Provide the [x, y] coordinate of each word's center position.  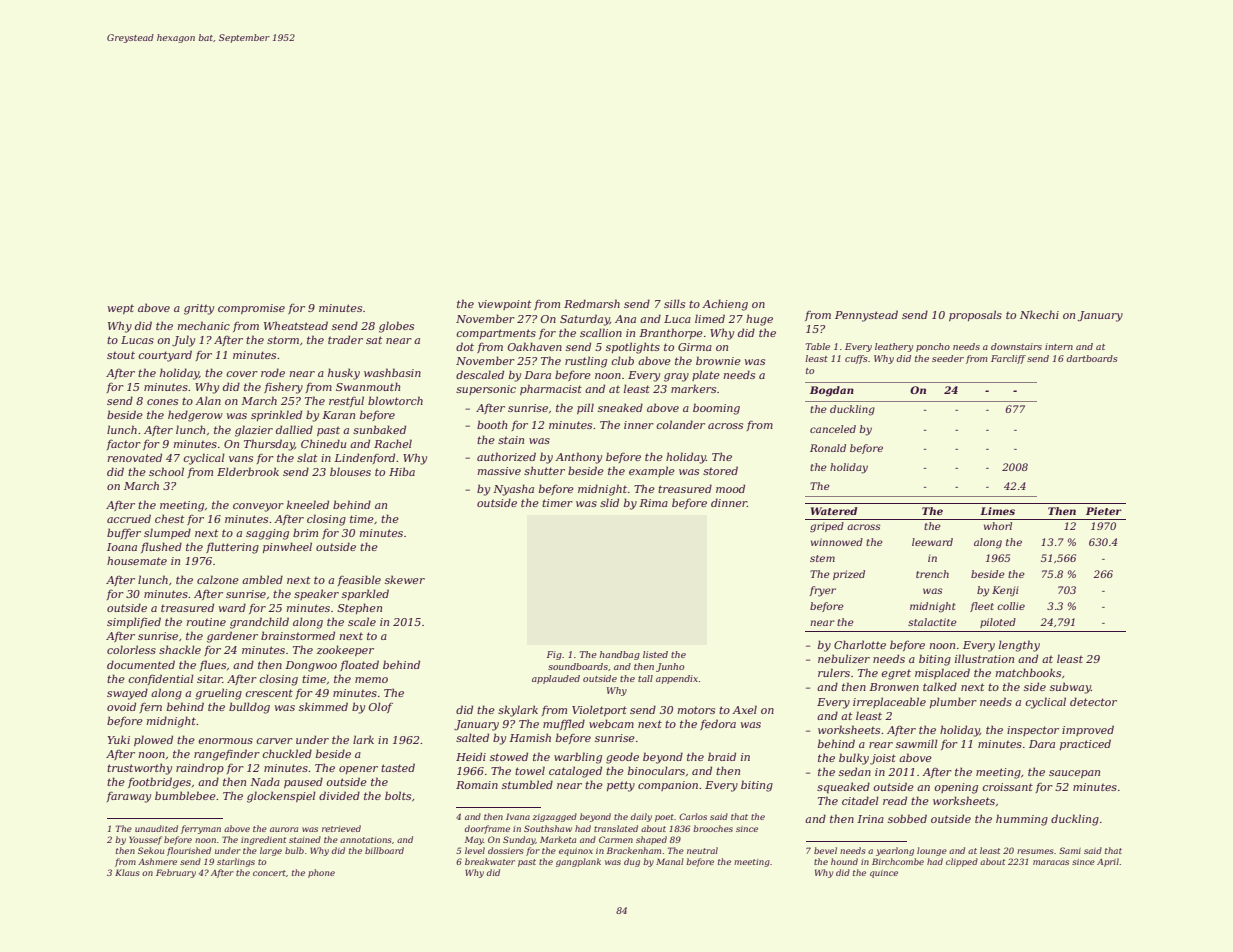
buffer [124, 533]
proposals [975, 315]
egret [896, 675]
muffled [564, 724]
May [474, 840]
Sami [1070, 850]
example [652, 471]
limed [710, 318]
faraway [129, 797]
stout [121, 355]
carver [274, 741]
